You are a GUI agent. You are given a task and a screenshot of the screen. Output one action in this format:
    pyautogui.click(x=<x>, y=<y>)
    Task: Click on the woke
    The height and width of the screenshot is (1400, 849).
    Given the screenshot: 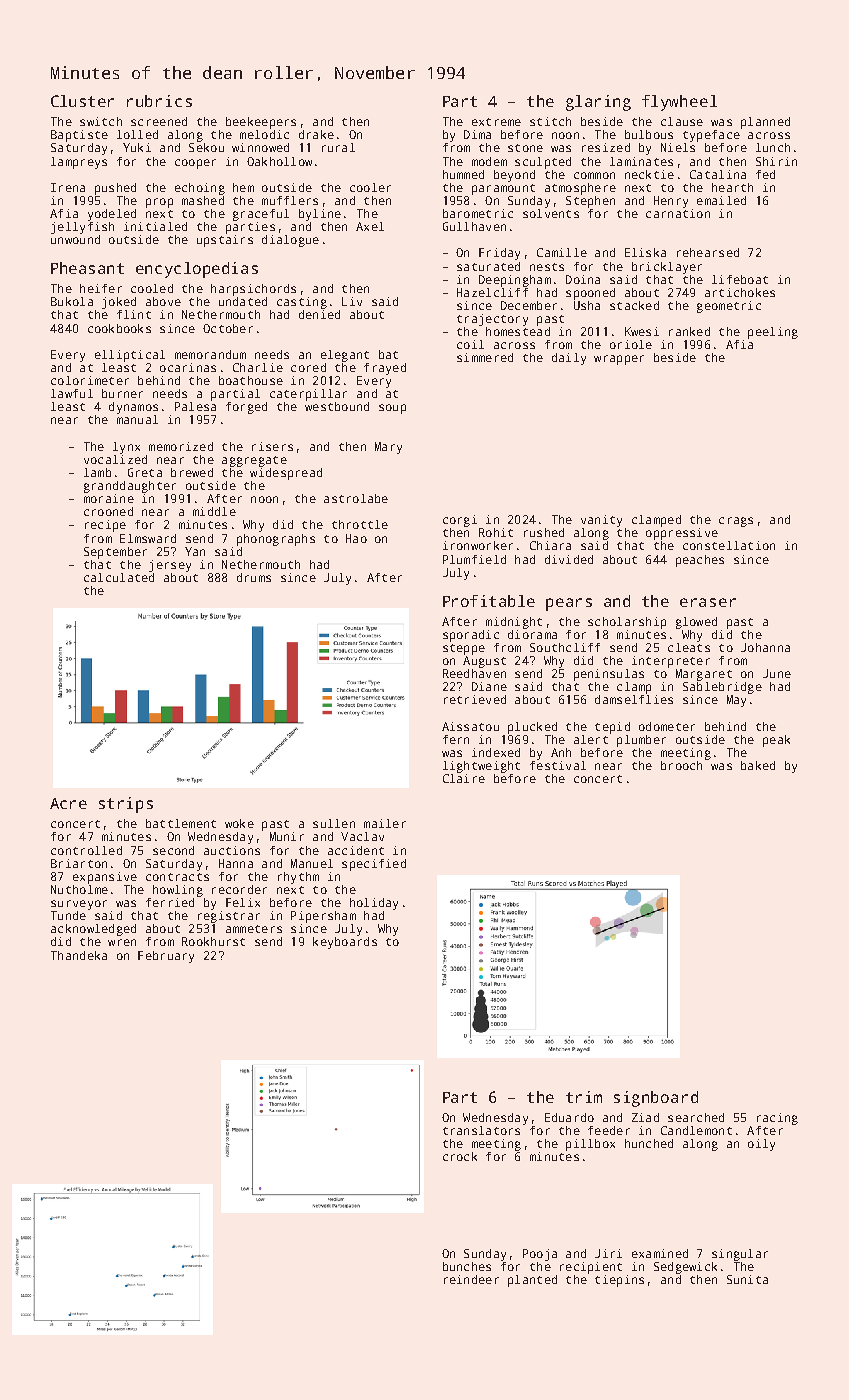 What is the action you would take?
    pyautogui.click(x=239, y=823)
